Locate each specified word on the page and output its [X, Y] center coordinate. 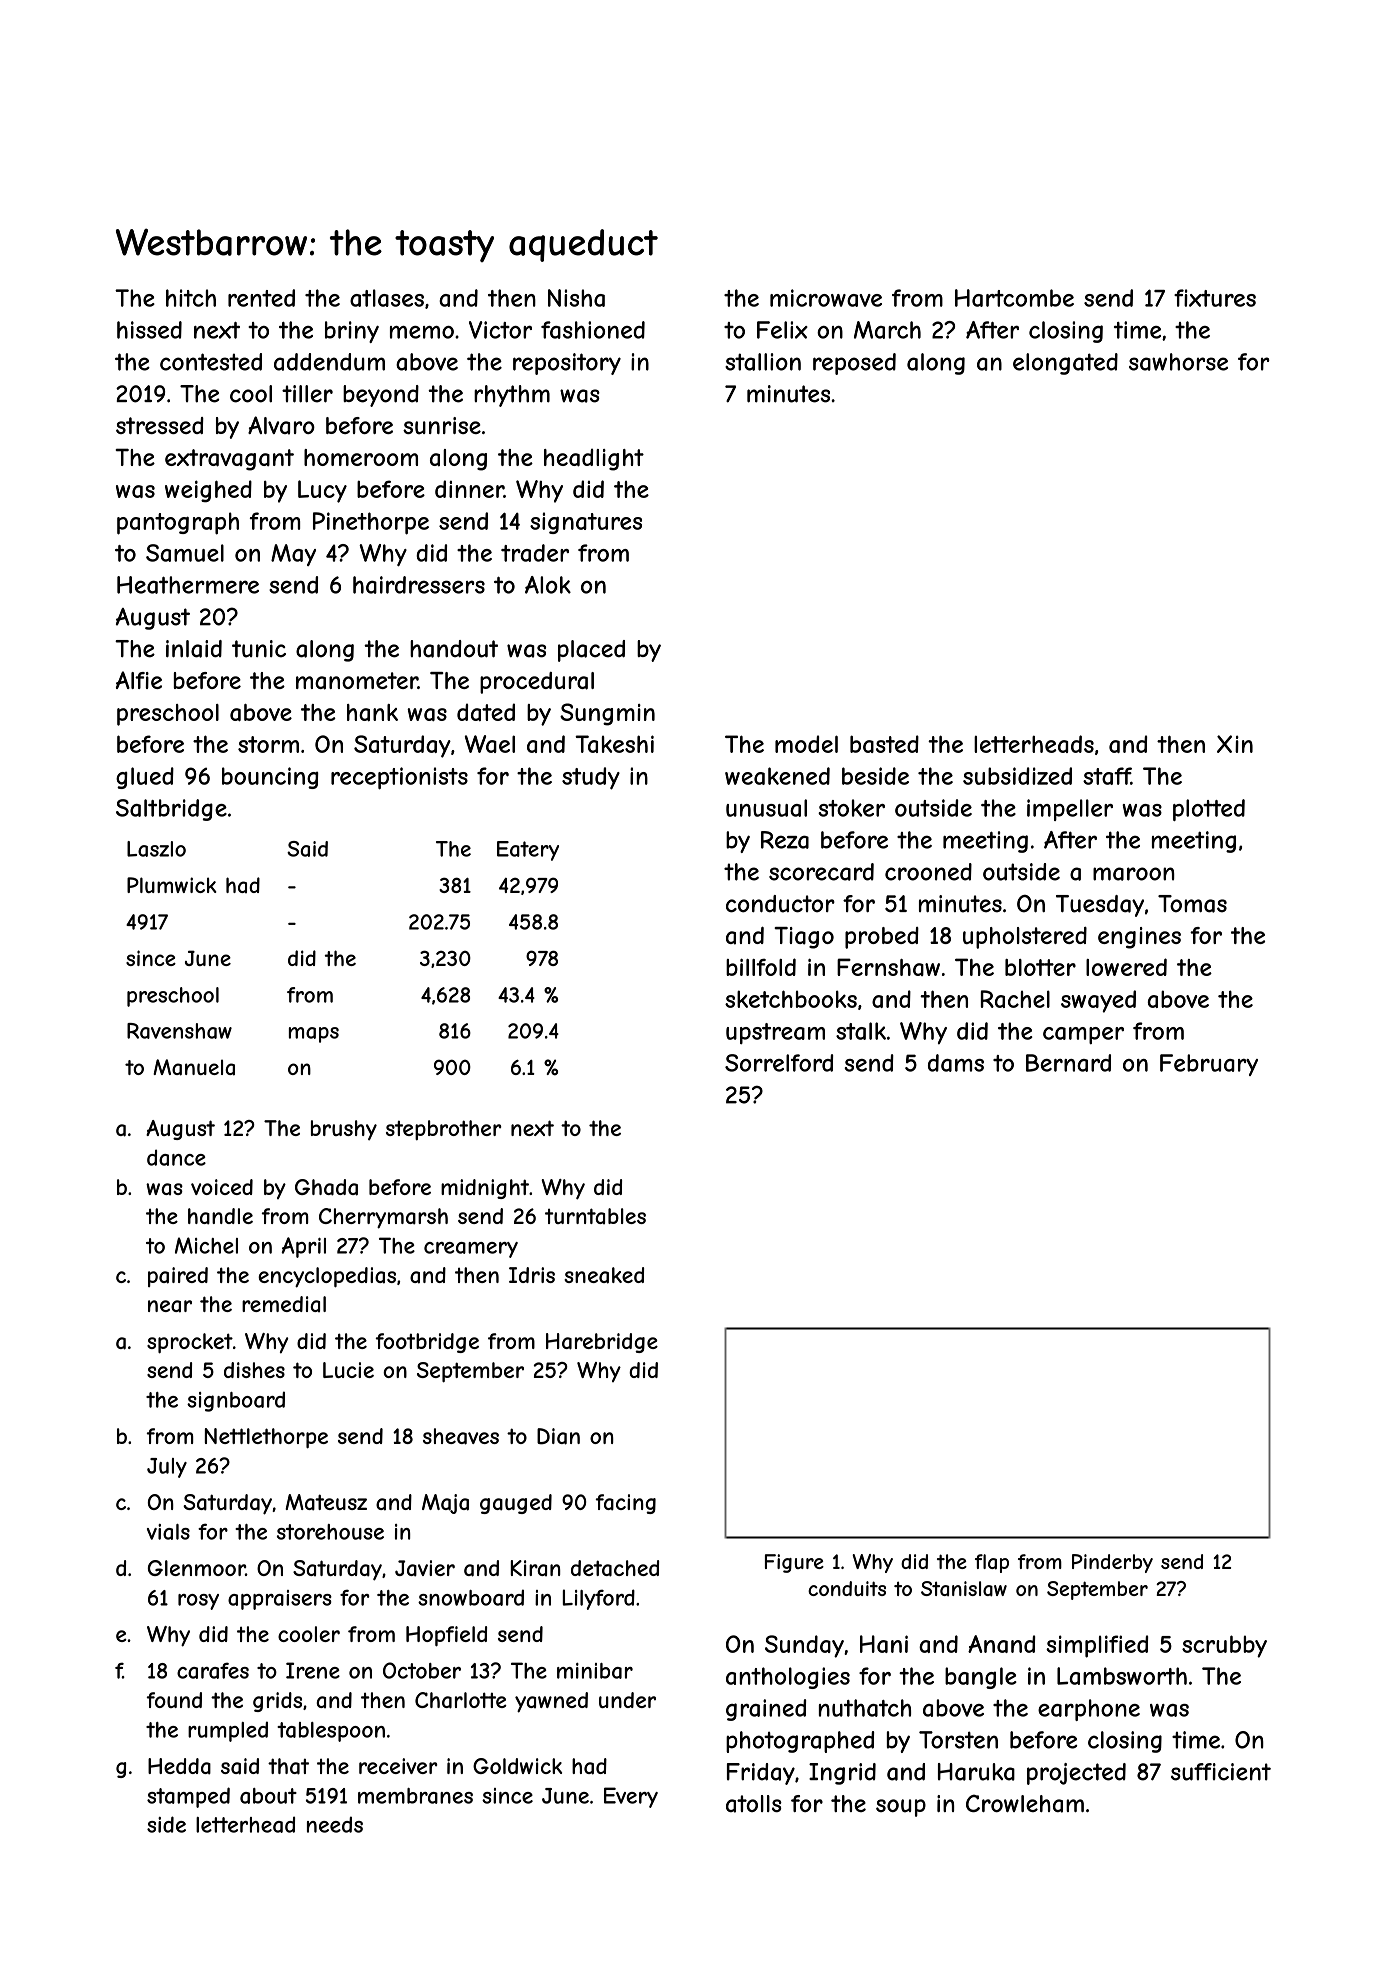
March [887, 330]
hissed [149, 330]
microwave [826, 298]
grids [277, 1702]
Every [631, 1797]
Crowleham [1025, 1803]
